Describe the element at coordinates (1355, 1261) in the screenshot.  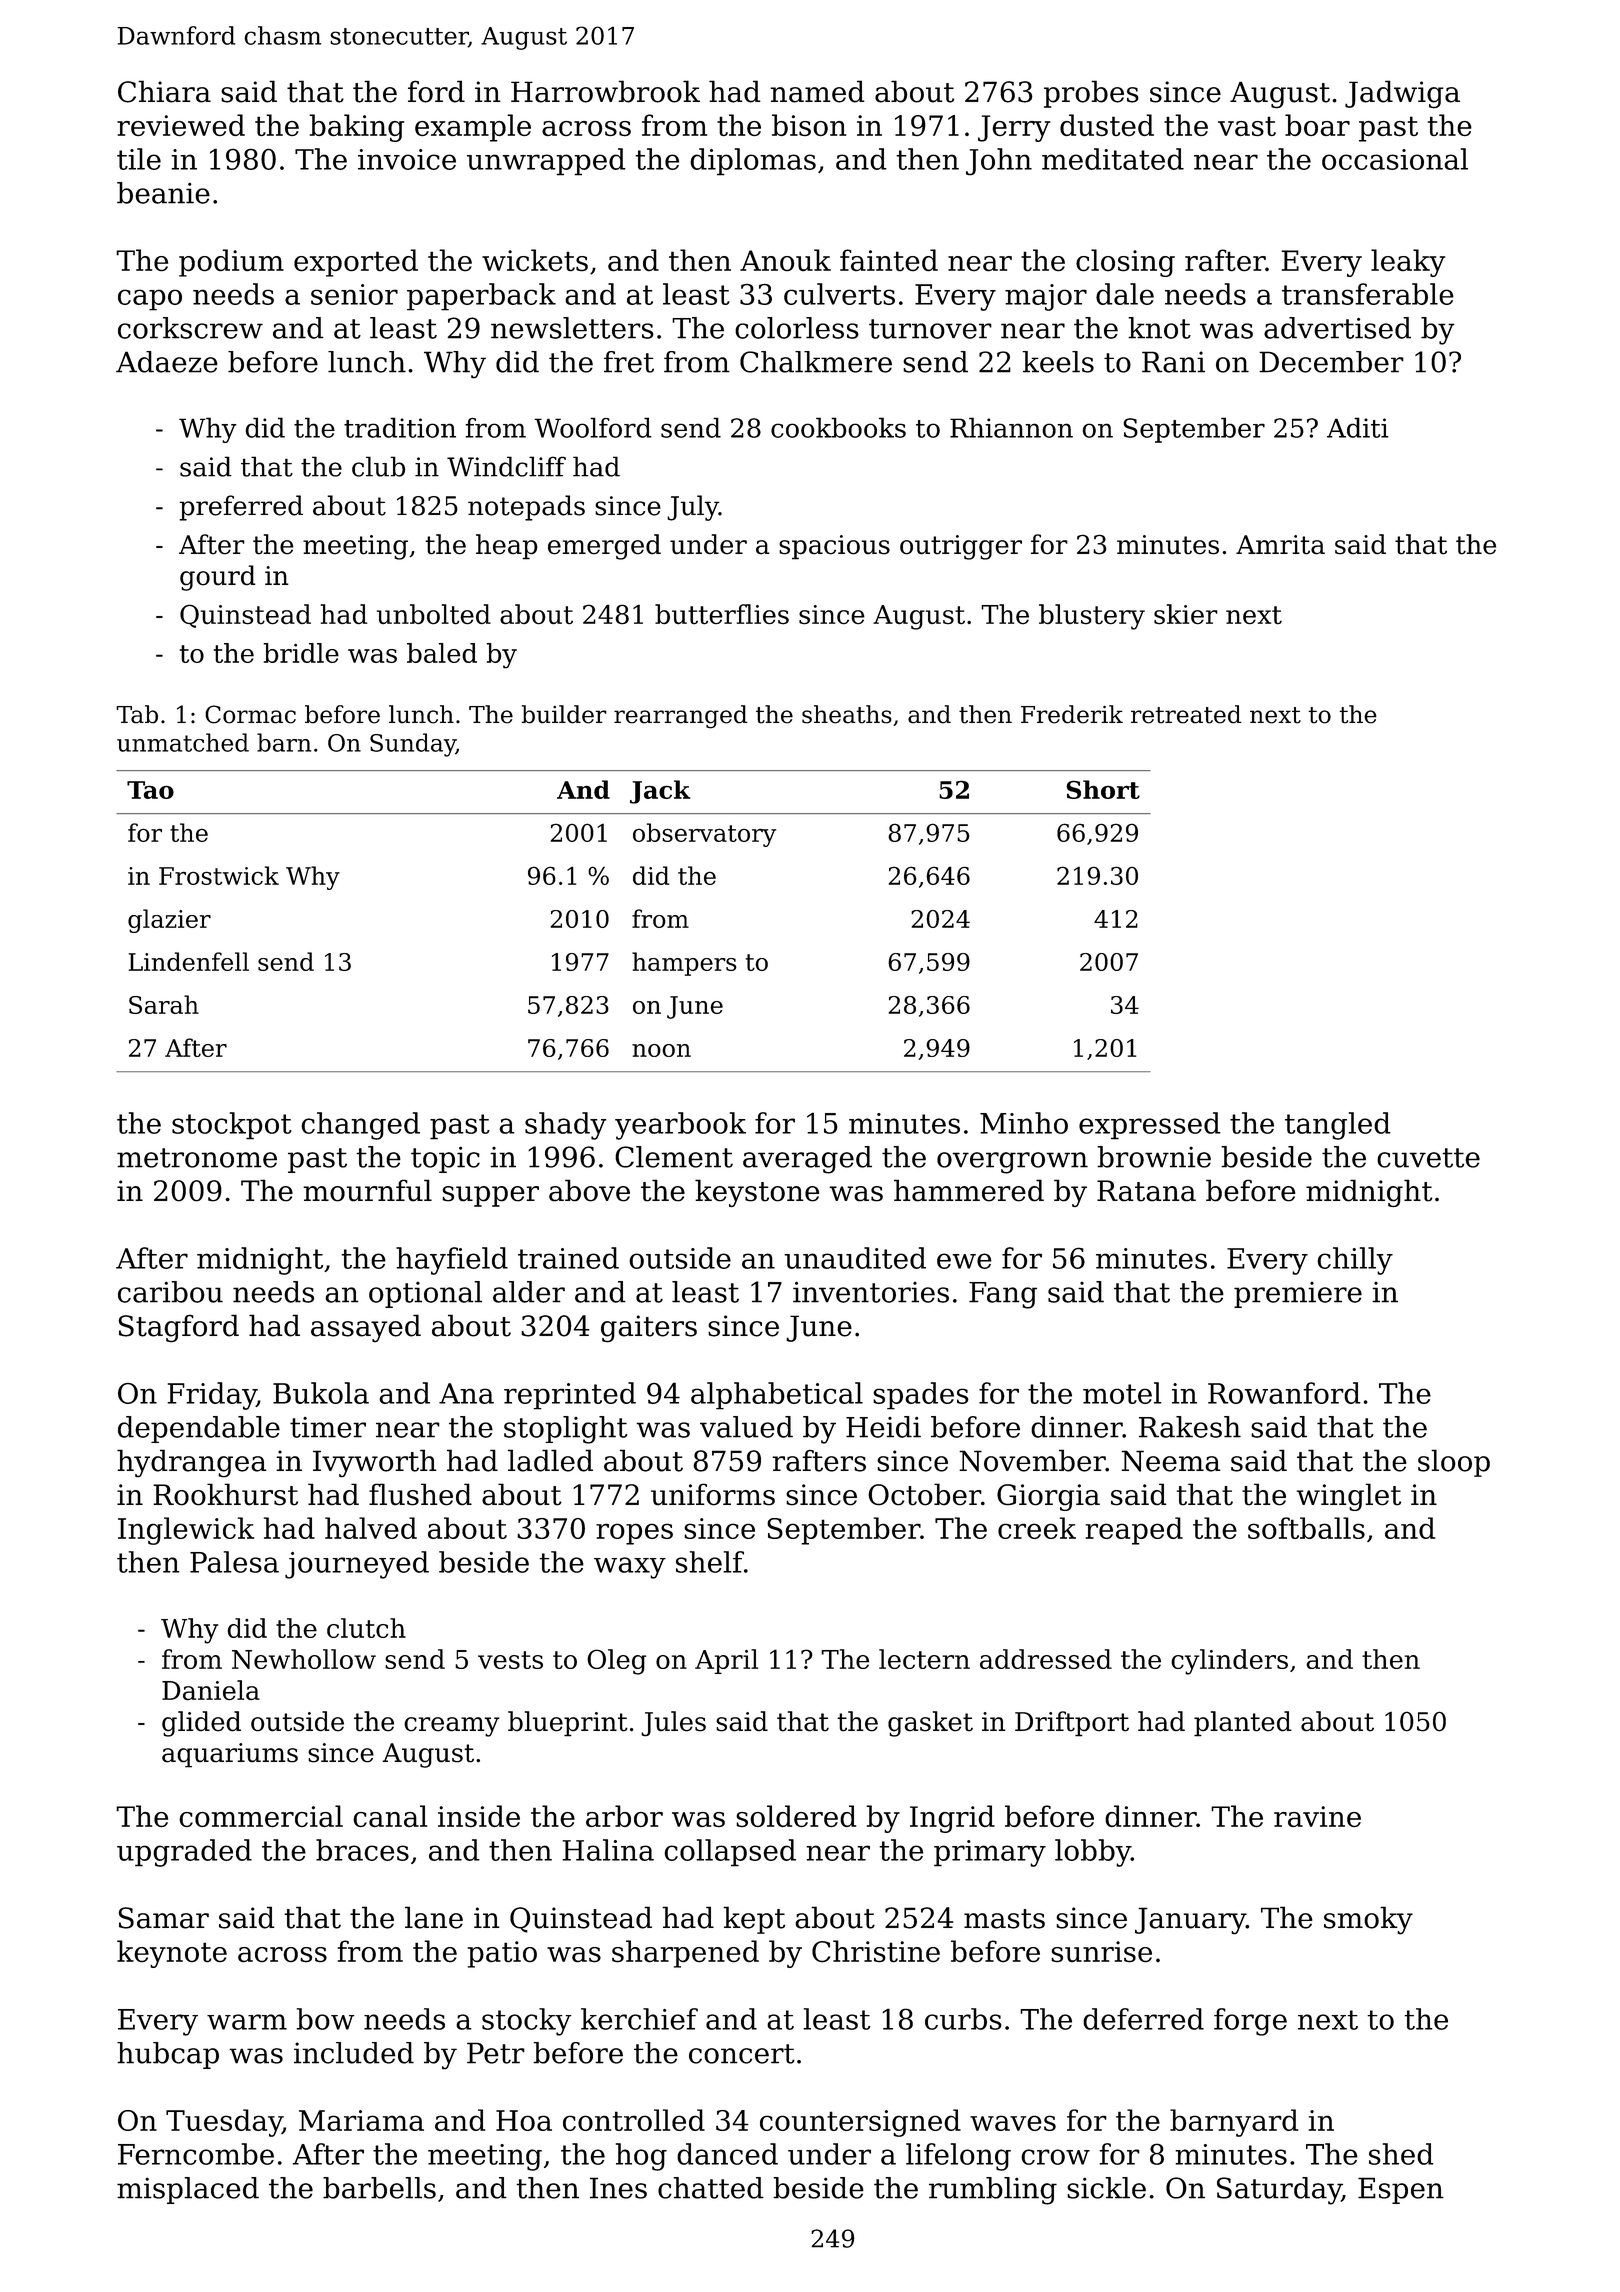
I see `chilly` at that location.
